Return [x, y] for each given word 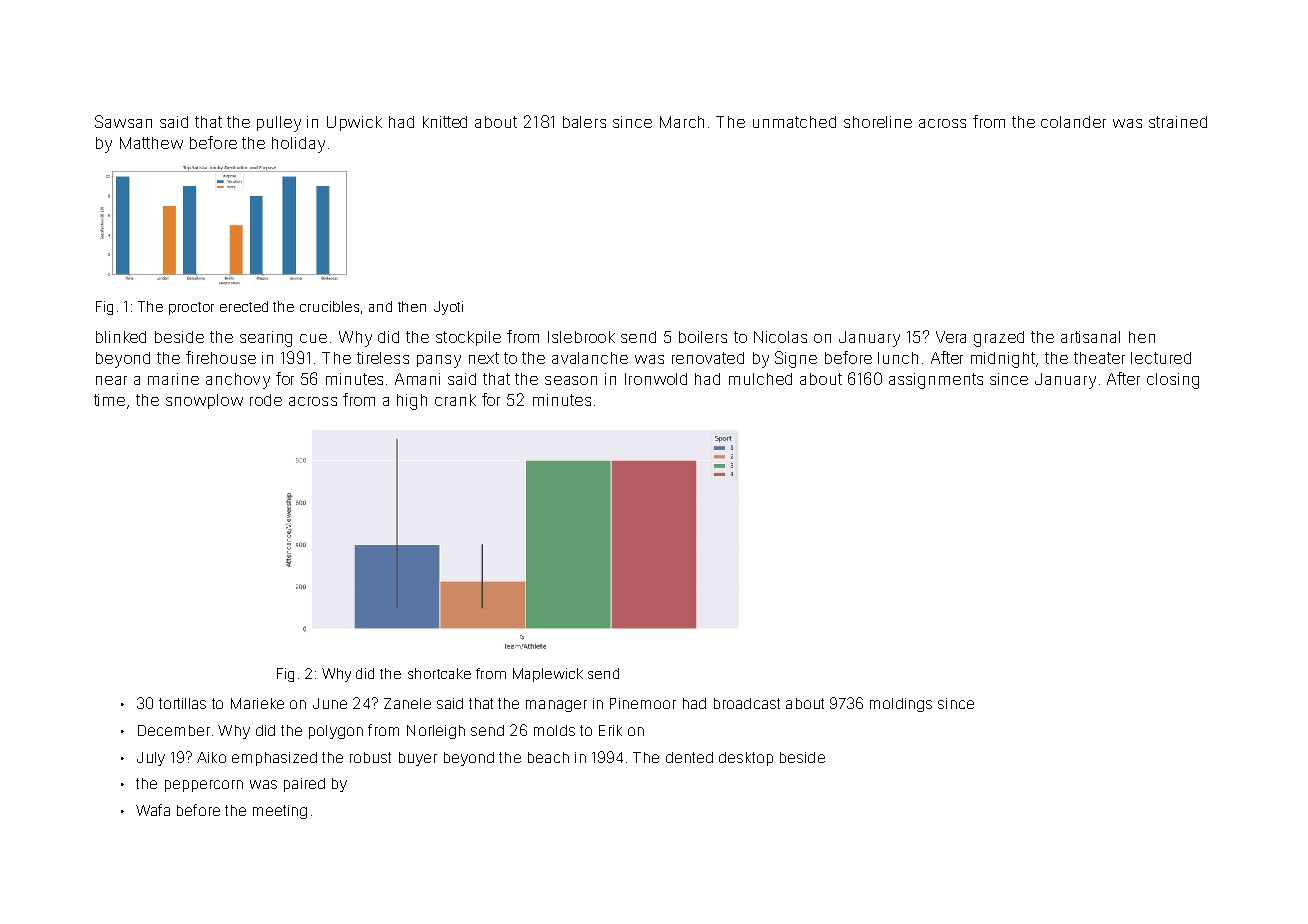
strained [1178, 122]
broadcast [747, 703]
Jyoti [448, 308]
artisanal [1090, 337]
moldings [901, 705]
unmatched [794, 122]
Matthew [151, 143]
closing [1173, 381]
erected [244, 306]
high [412, 402]
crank [455, 400]
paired [304, 785]
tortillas [182, 703]
